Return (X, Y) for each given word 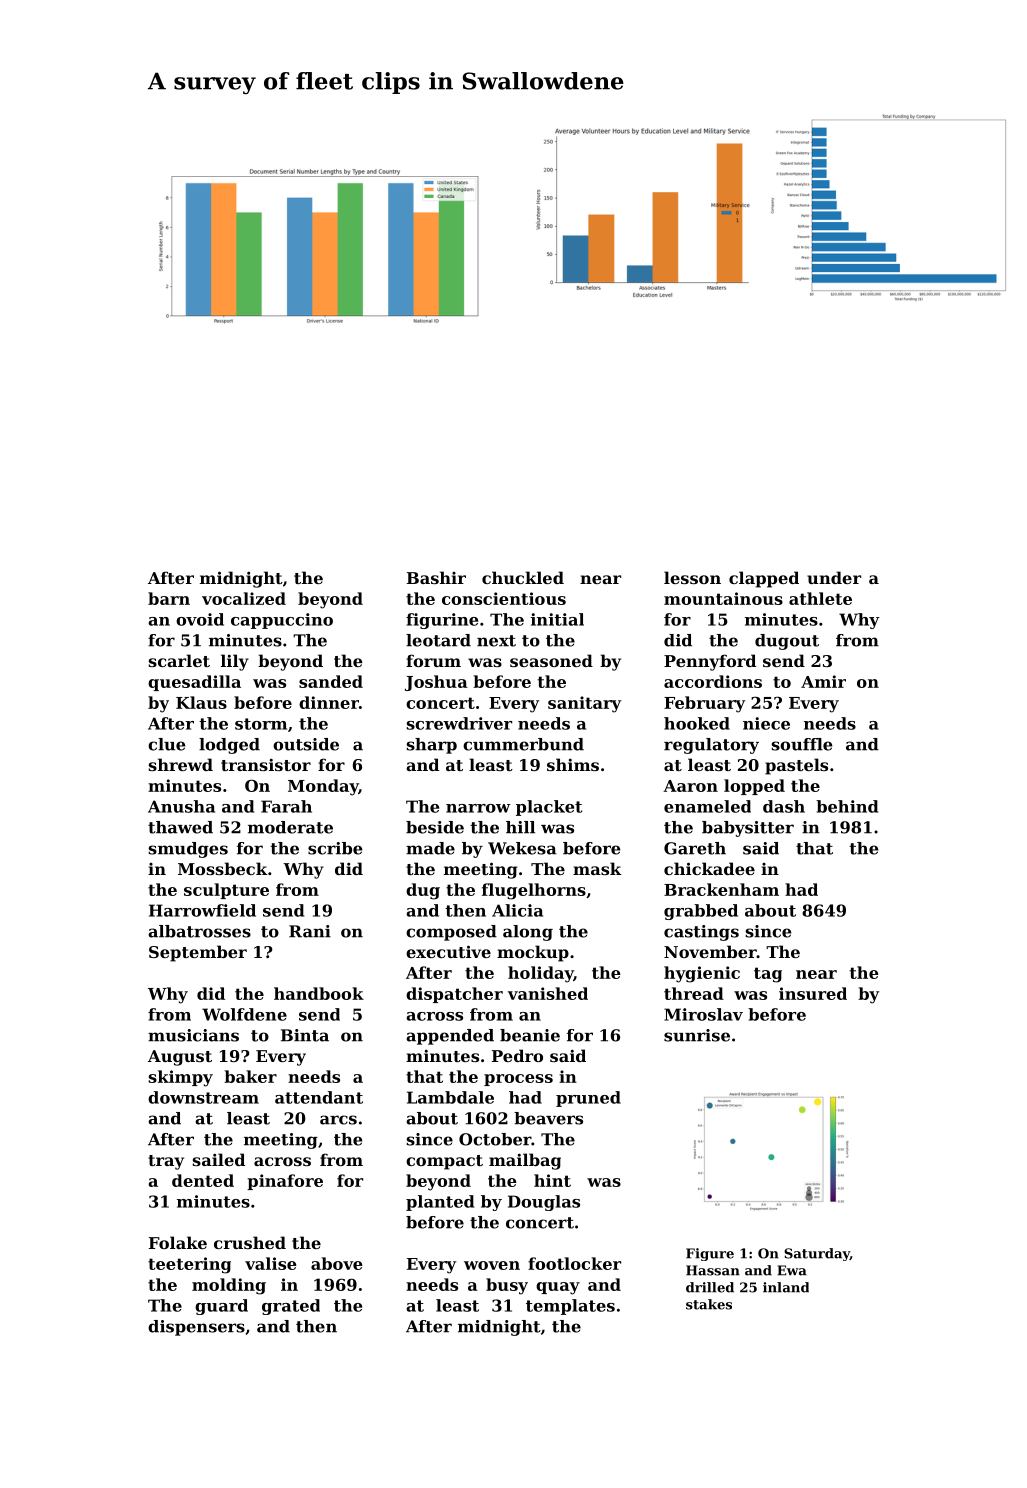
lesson (692, 577)
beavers (548, 1118)
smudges (188, 850)
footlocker (574, 1263)
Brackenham (721, 889)
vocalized (244, 598)
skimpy (181, 1078)
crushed (250, 1242)
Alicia (517, 910)
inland (786, 1287)
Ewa (792, 1270)
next (496, 641)
